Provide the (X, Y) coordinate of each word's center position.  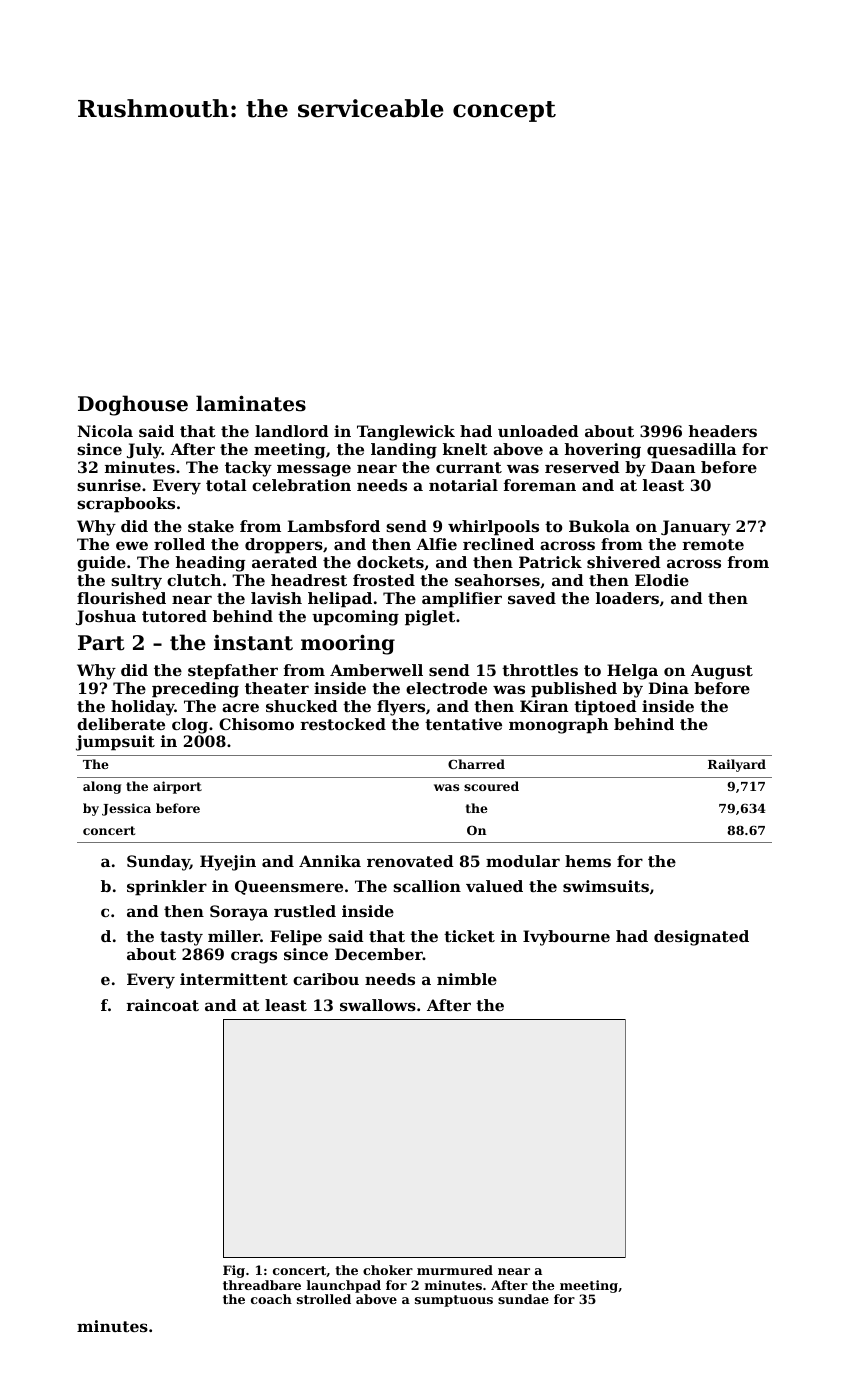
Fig (234, 1271)
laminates (251, 403)
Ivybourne (566, 938)
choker (388, 1270)
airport (177, 787)
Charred (476, 764)
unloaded (538, 431)
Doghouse (133, 405)
